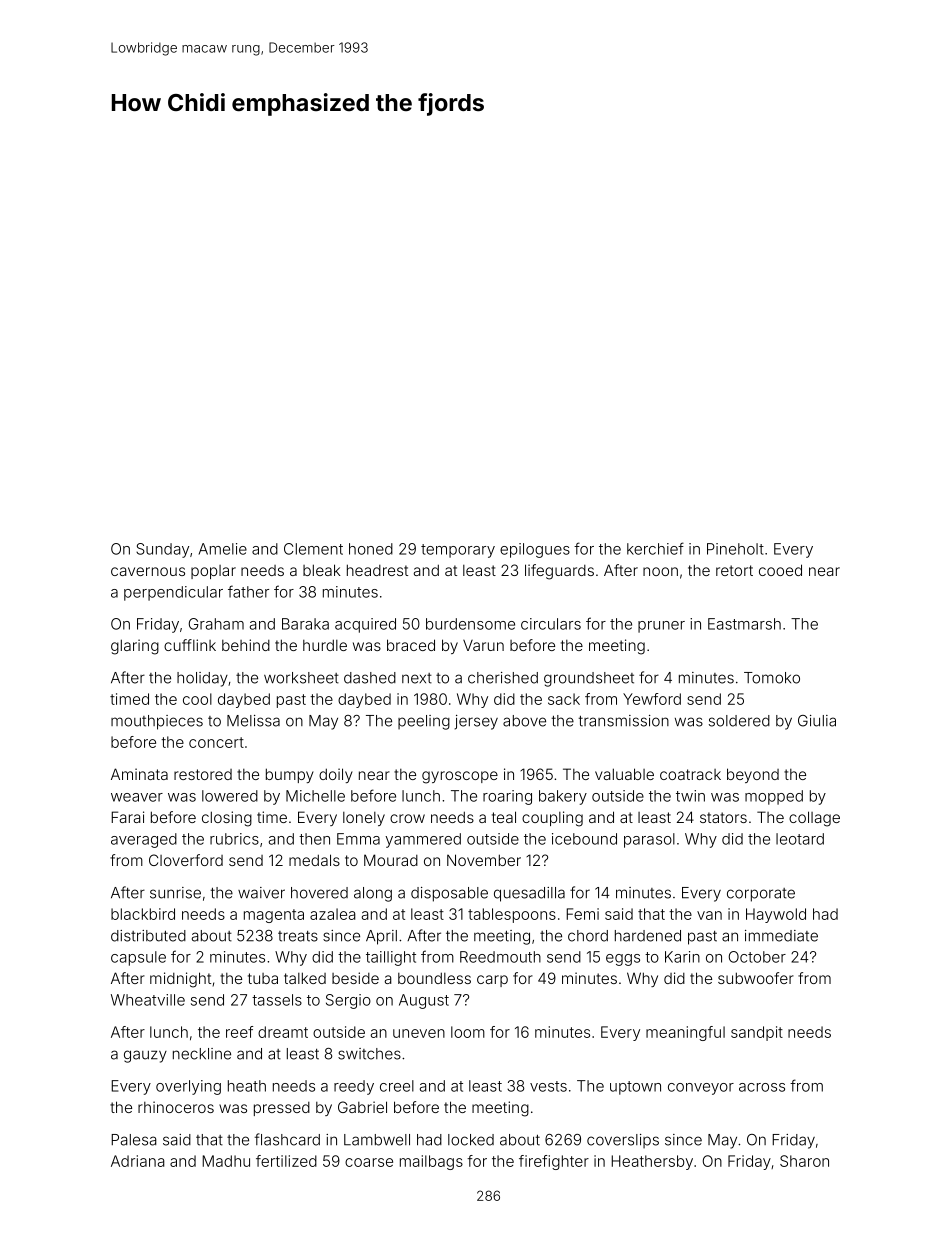 The height and width of the screenshot is (1233, 952). Describe the element at coordinates (282, 1109) in the screenshot. I see `pressed` at that location.
